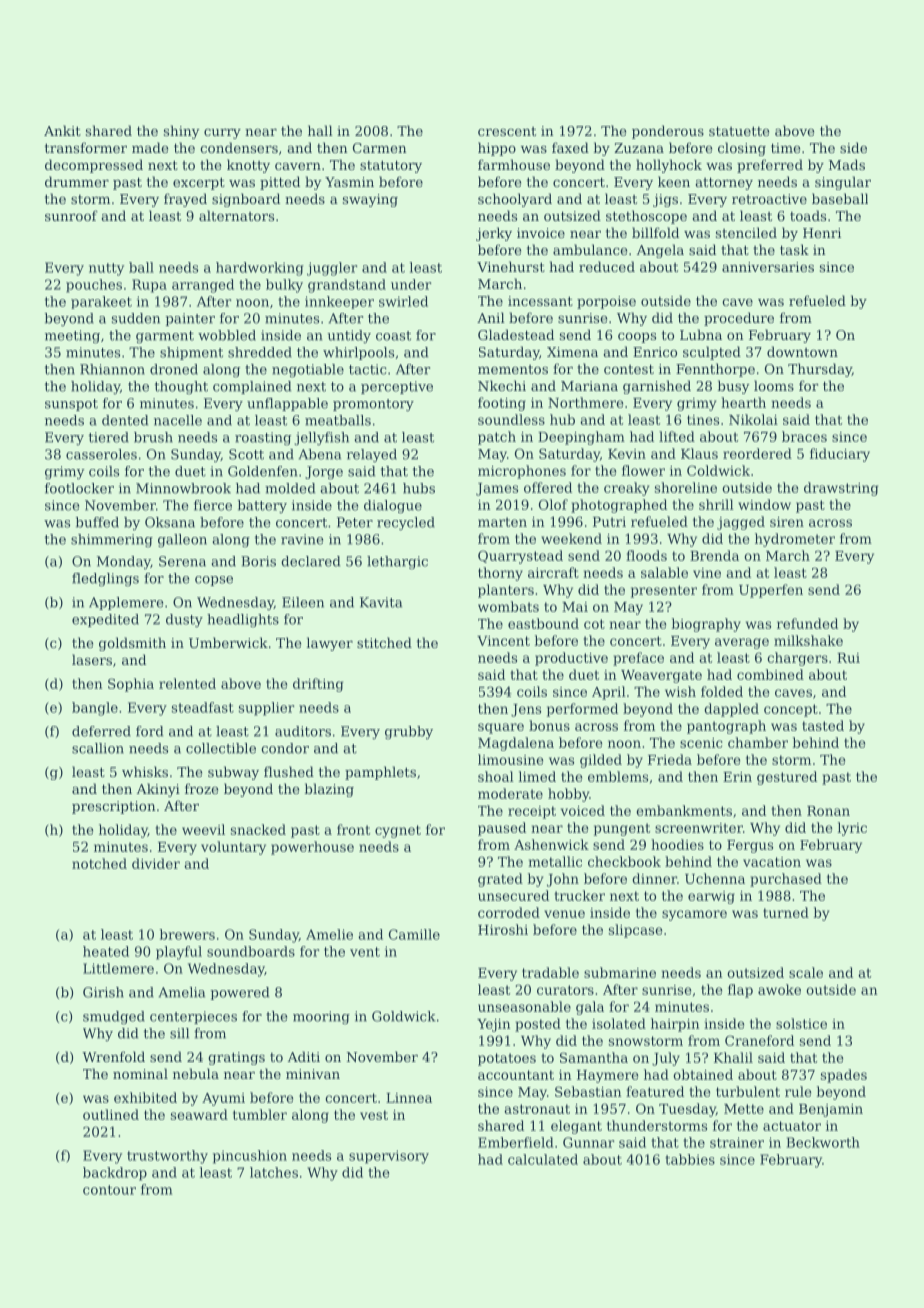  Describe the element at coordinates (349, 336) in the page. I see `untidy` at that location.
